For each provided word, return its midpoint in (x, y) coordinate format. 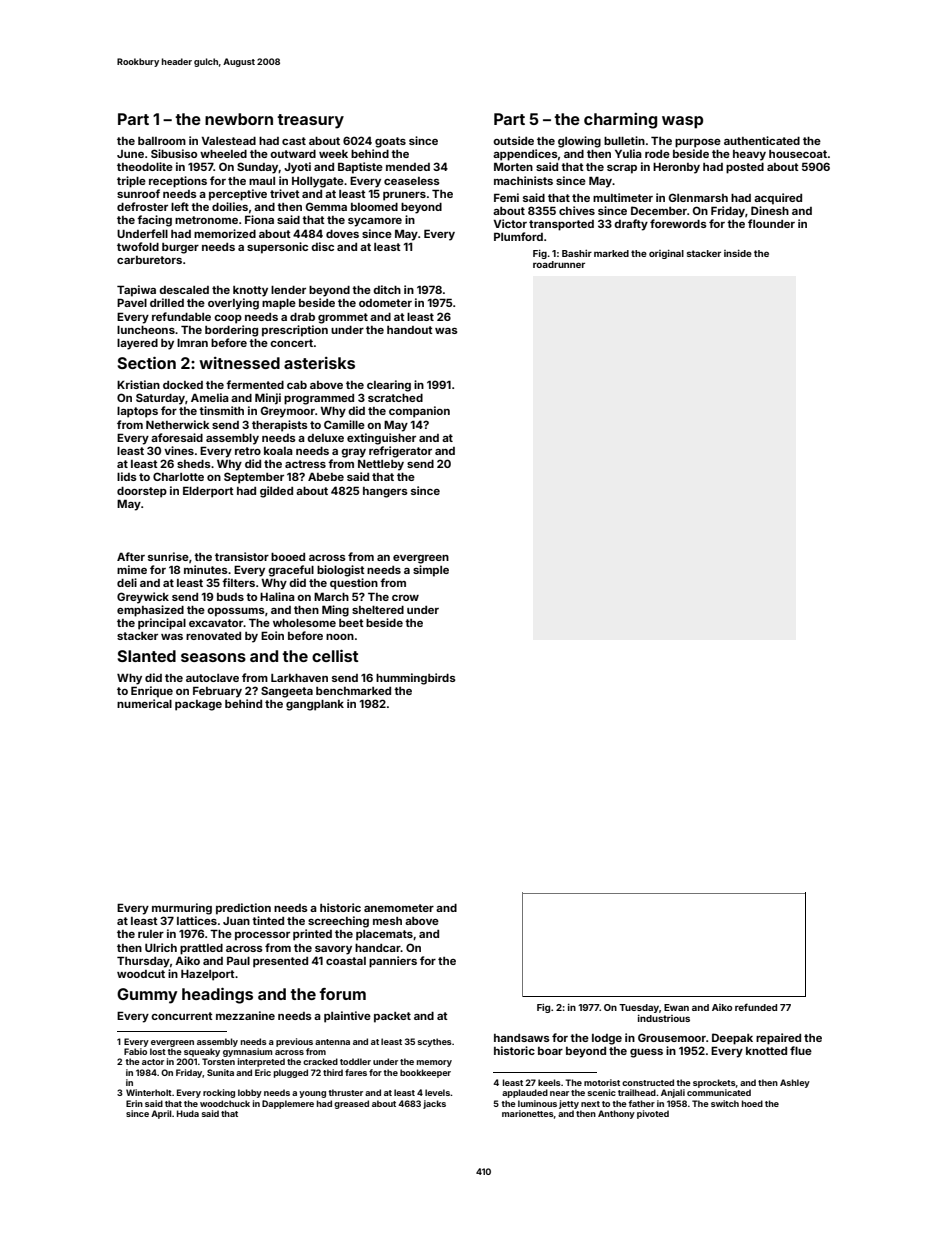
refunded (756, 1007)
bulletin (624, 140)
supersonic (277, 248)
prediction (243, 909)
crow (405, 598)
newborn (239, 119)
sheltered (378, 610)
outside (513, 140)
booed (288, 557)
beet (351, 623)
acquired (778, 199)
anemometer (399, 908)
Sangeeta (287, 692)
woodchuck (225, 1103)
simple (431, 571)
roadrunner (559, 264)
